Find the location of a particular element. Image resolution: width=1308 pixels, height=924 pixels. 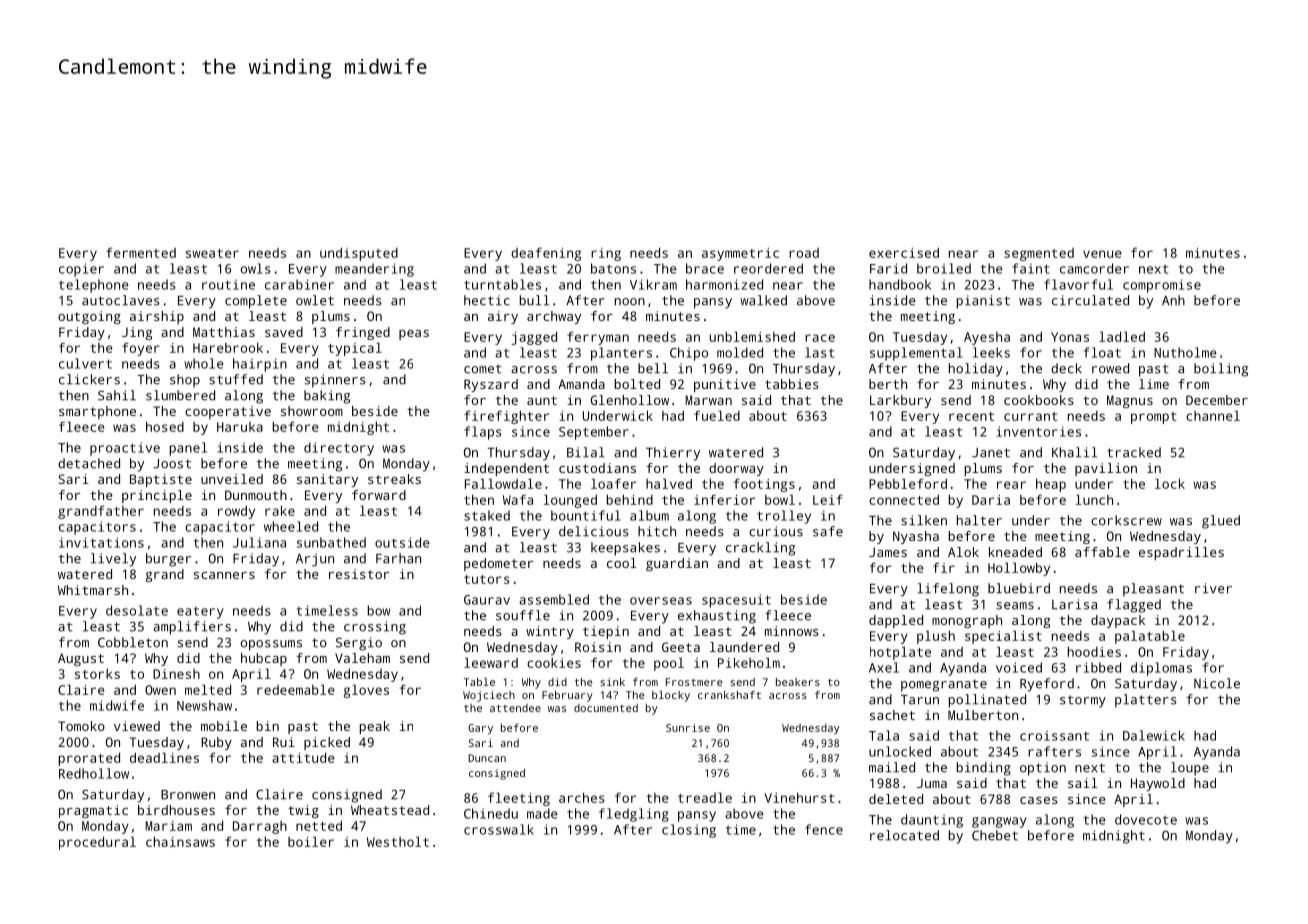

prompt is located at coordinates (1153, 418).
